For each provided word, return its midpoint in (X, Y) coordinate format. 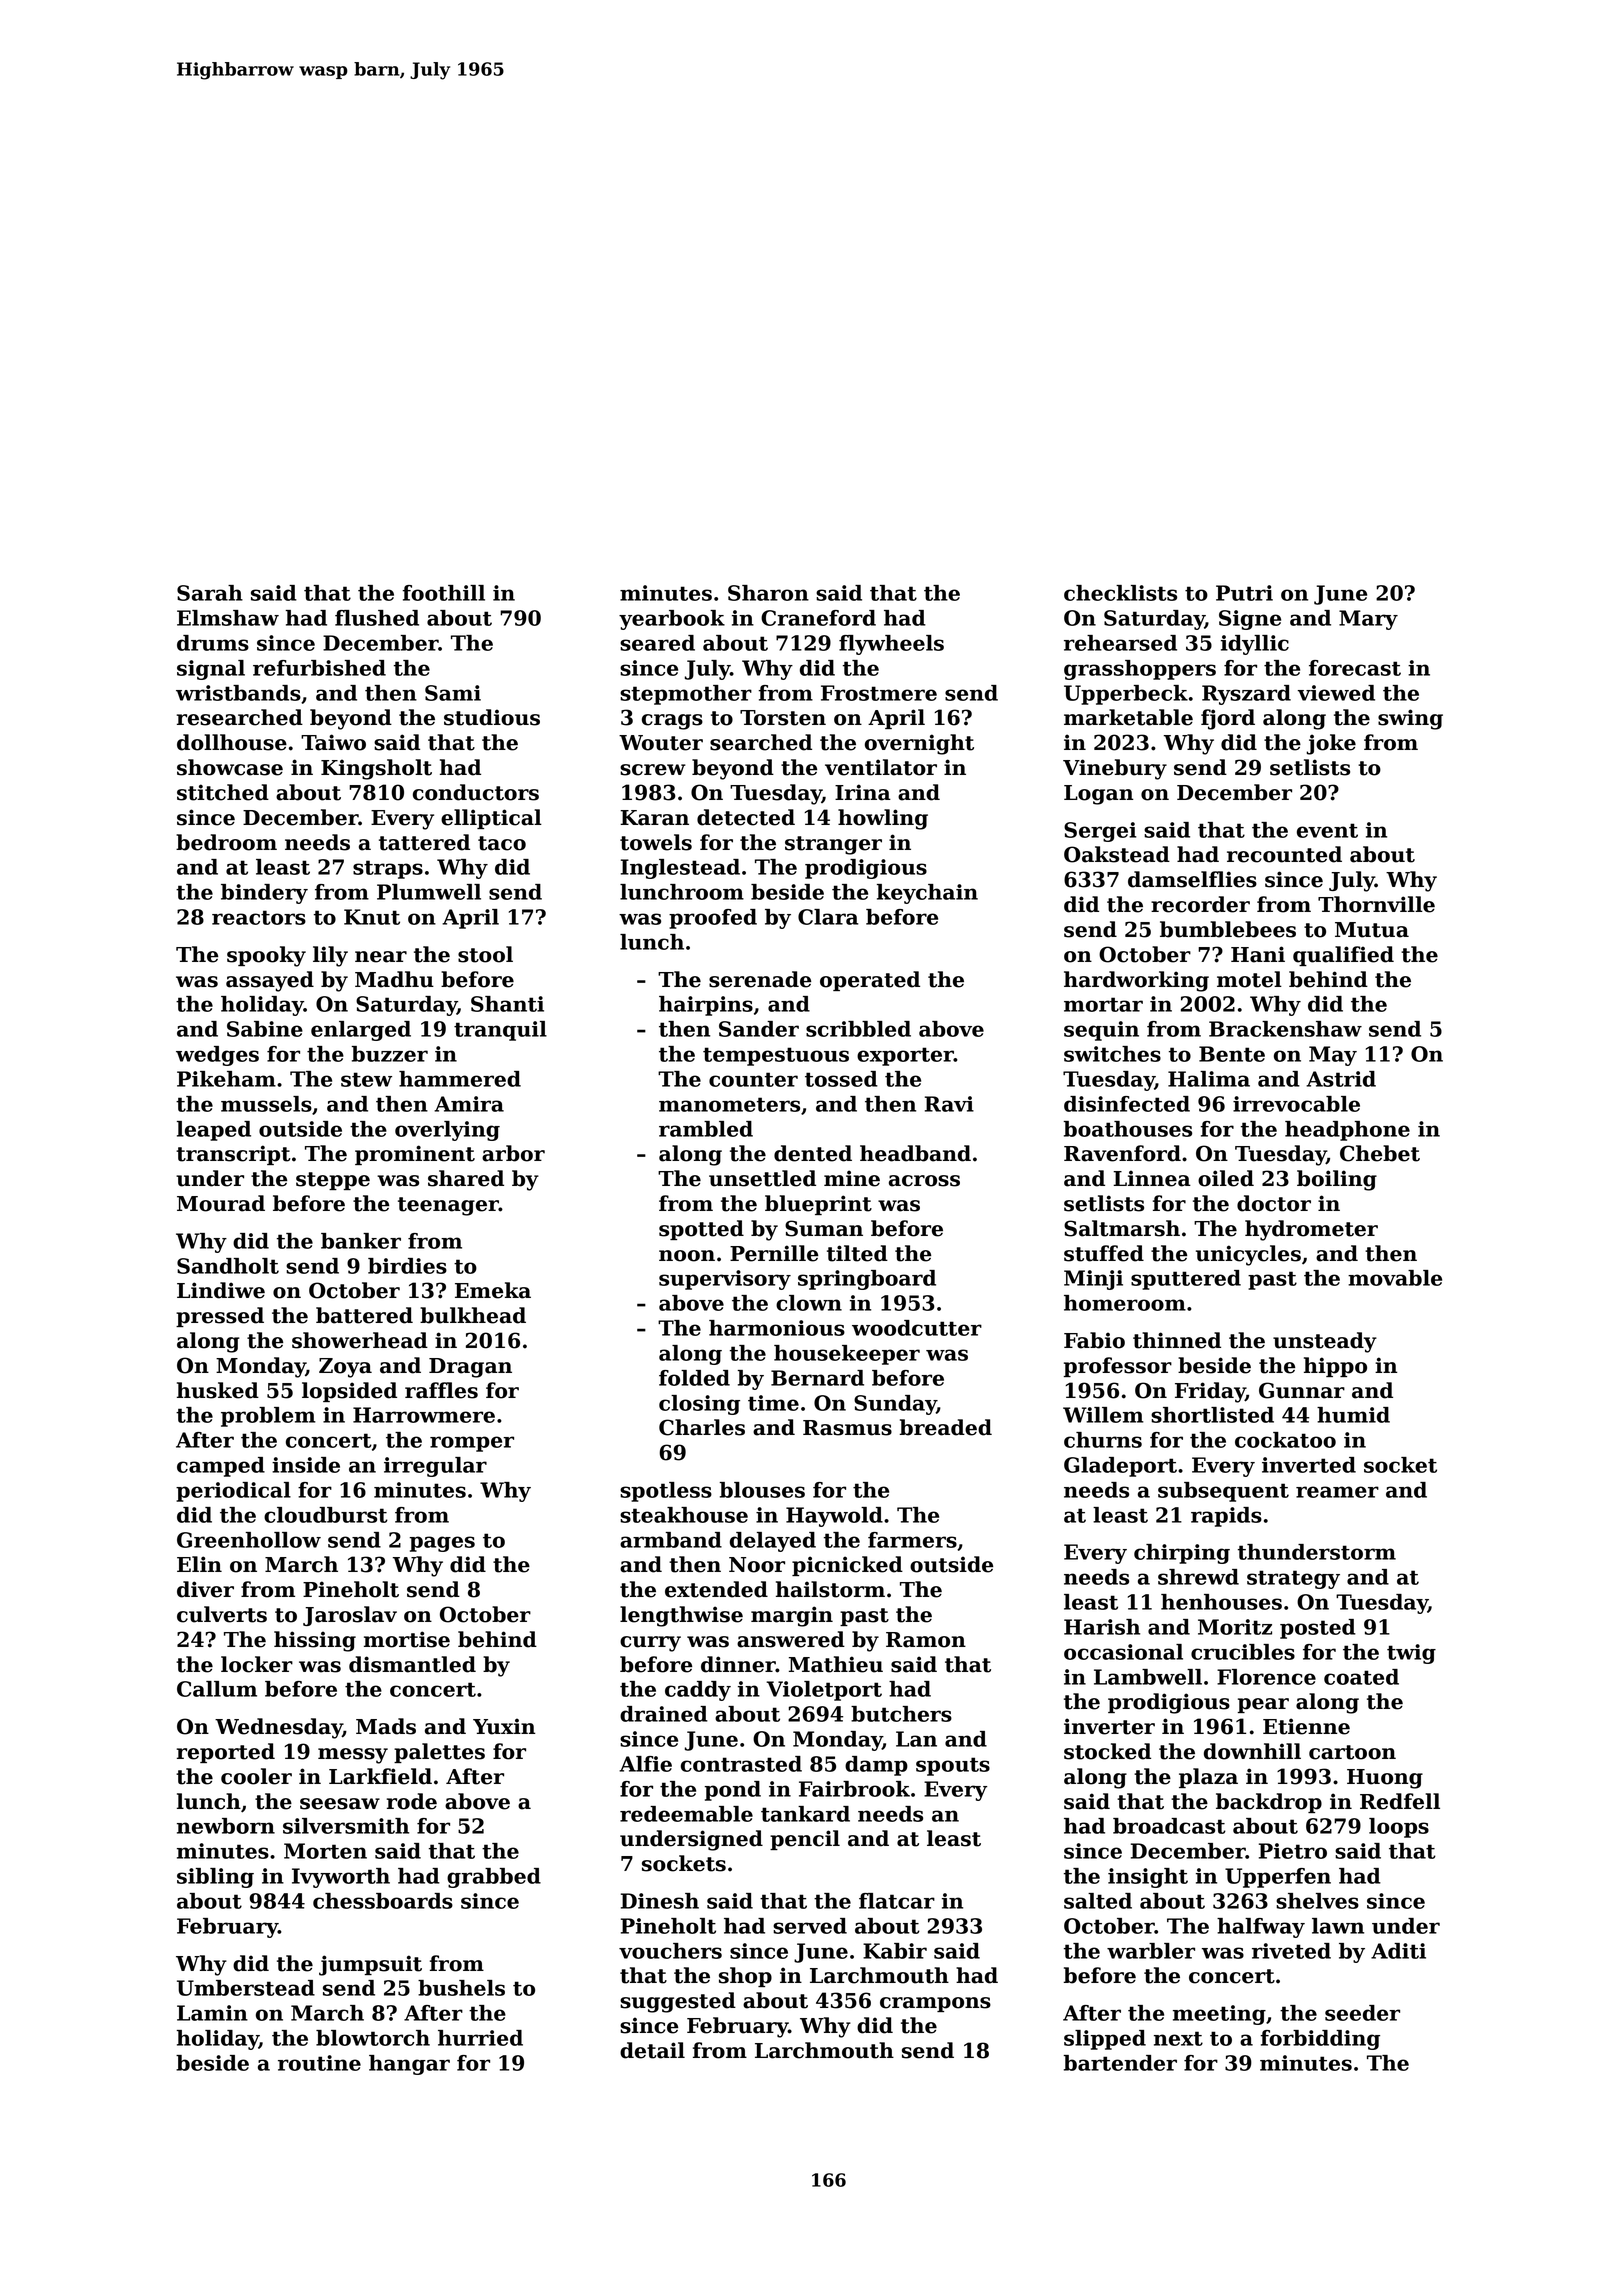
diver (205, 1589)
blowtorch (373, 2038)
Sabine (265, 1029)
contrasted (741, 1764)
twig (1411, 1654)
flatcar (897, 1901)
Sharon (768, 593)
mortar (1103, 1004)
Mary (1368, 620)
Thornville (1376, 904)
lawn (1338, 1926)
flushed (377, 618)
